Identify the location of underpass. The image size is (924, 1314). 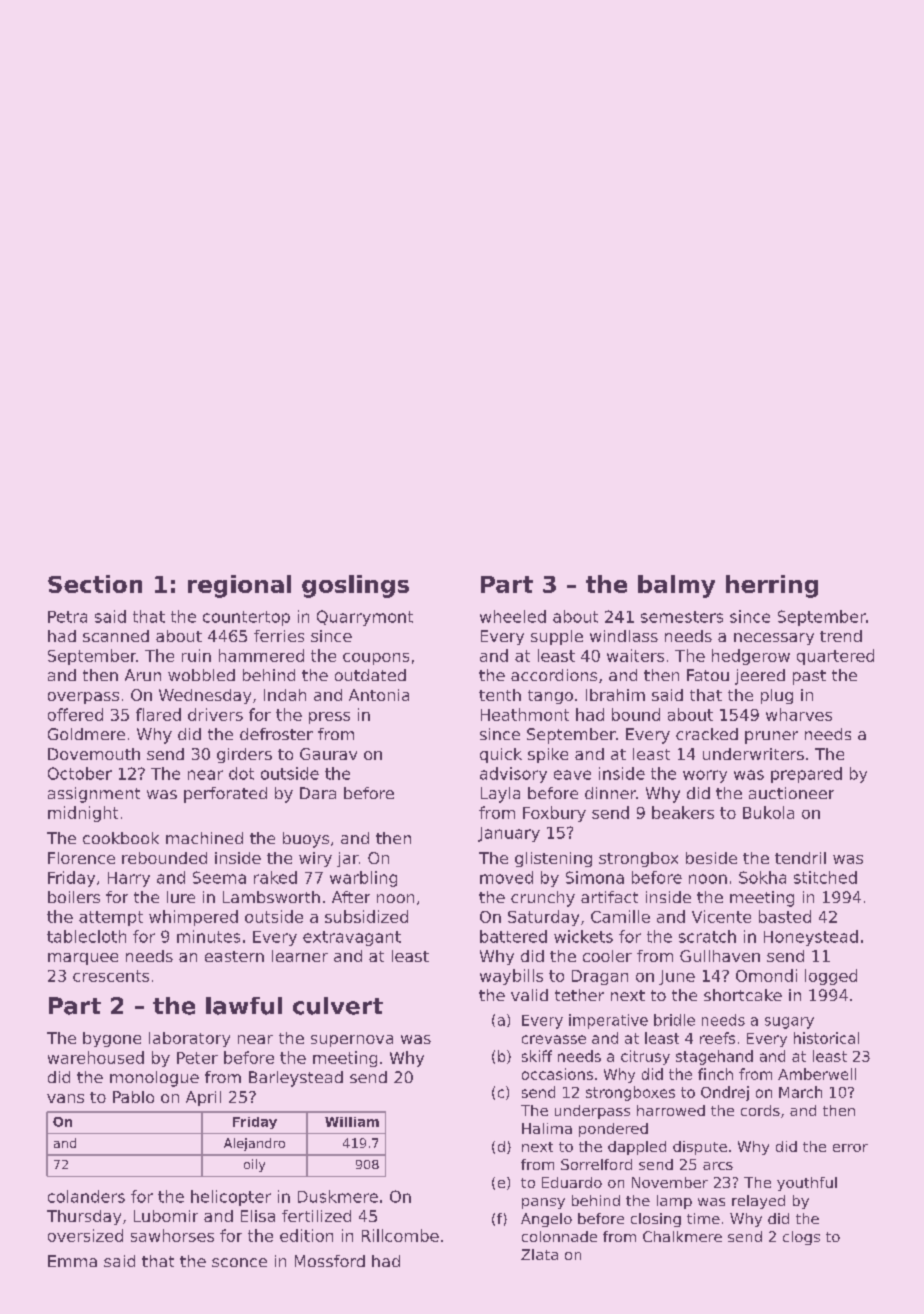
(592, 1112).
